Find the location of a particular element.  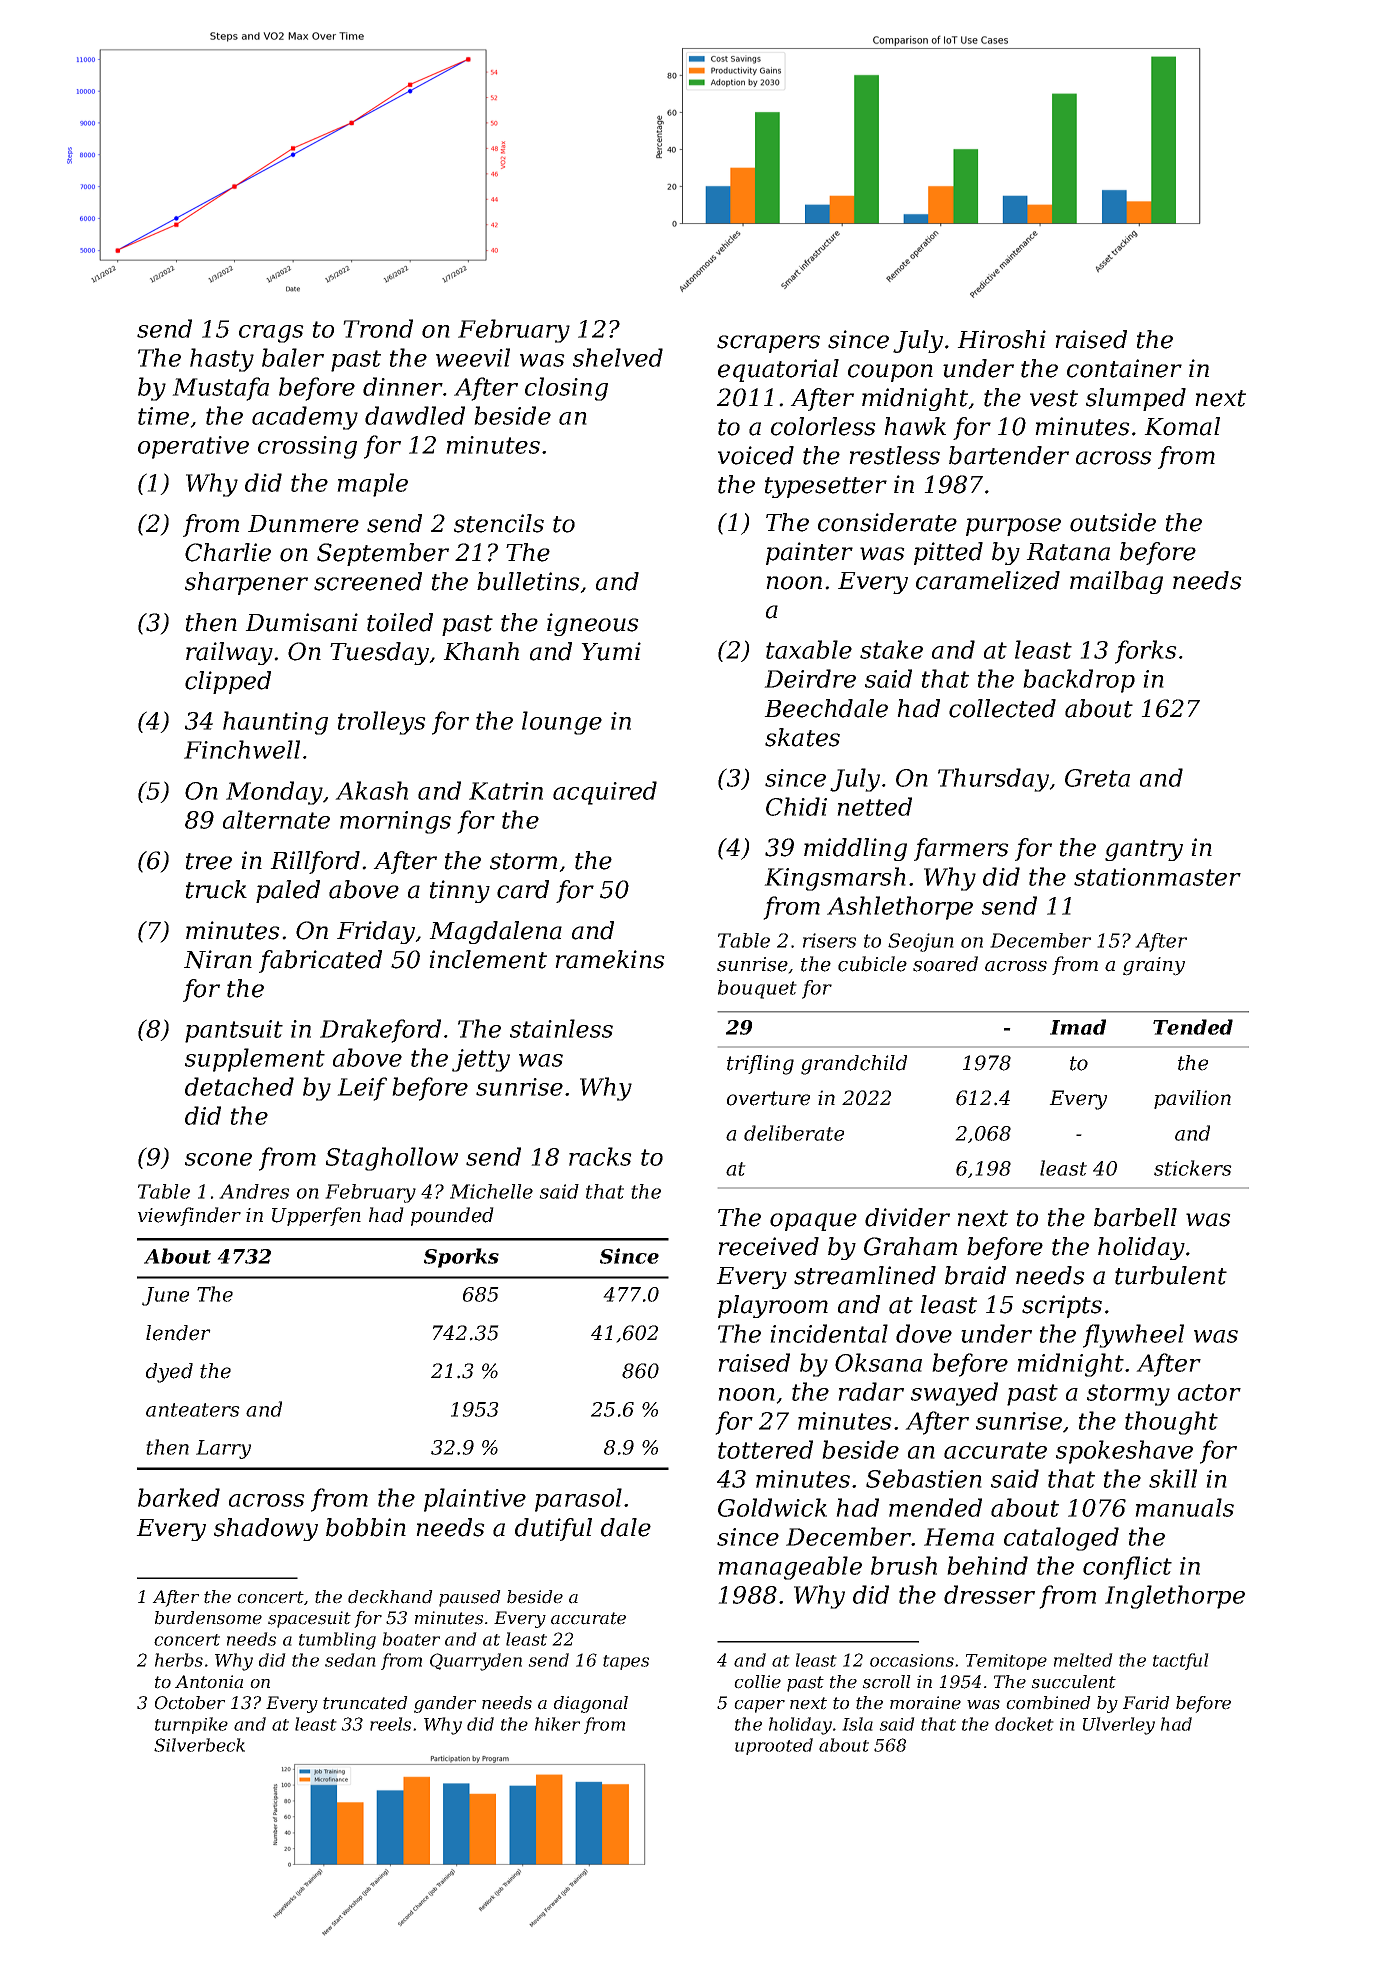

melted is located at coordinates (1083, 1660).
